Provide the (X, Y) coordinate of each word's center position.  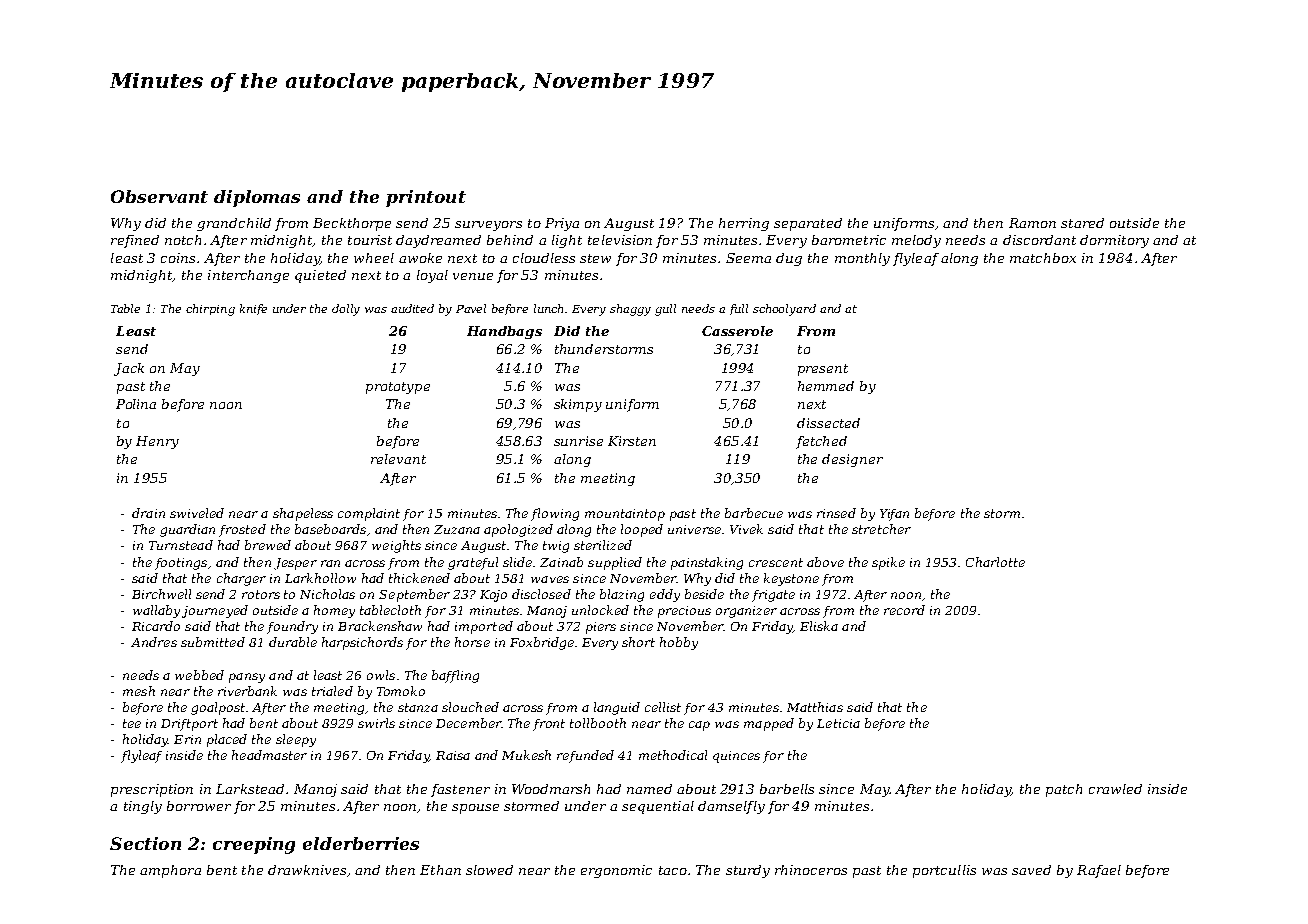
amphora (170, 871)
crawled (1115, 789)
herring (744, 224)
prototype (398, 388)
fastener (460, 790)
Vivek (746, 529)
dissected (828, 423)
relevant (398, 459)
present (823, 370)
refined (135, 241)
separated (808, 224)
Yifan (894, 515)
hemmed (826, 386)
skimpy (578, 405)
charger (241, 579)
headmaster (269, 755)
